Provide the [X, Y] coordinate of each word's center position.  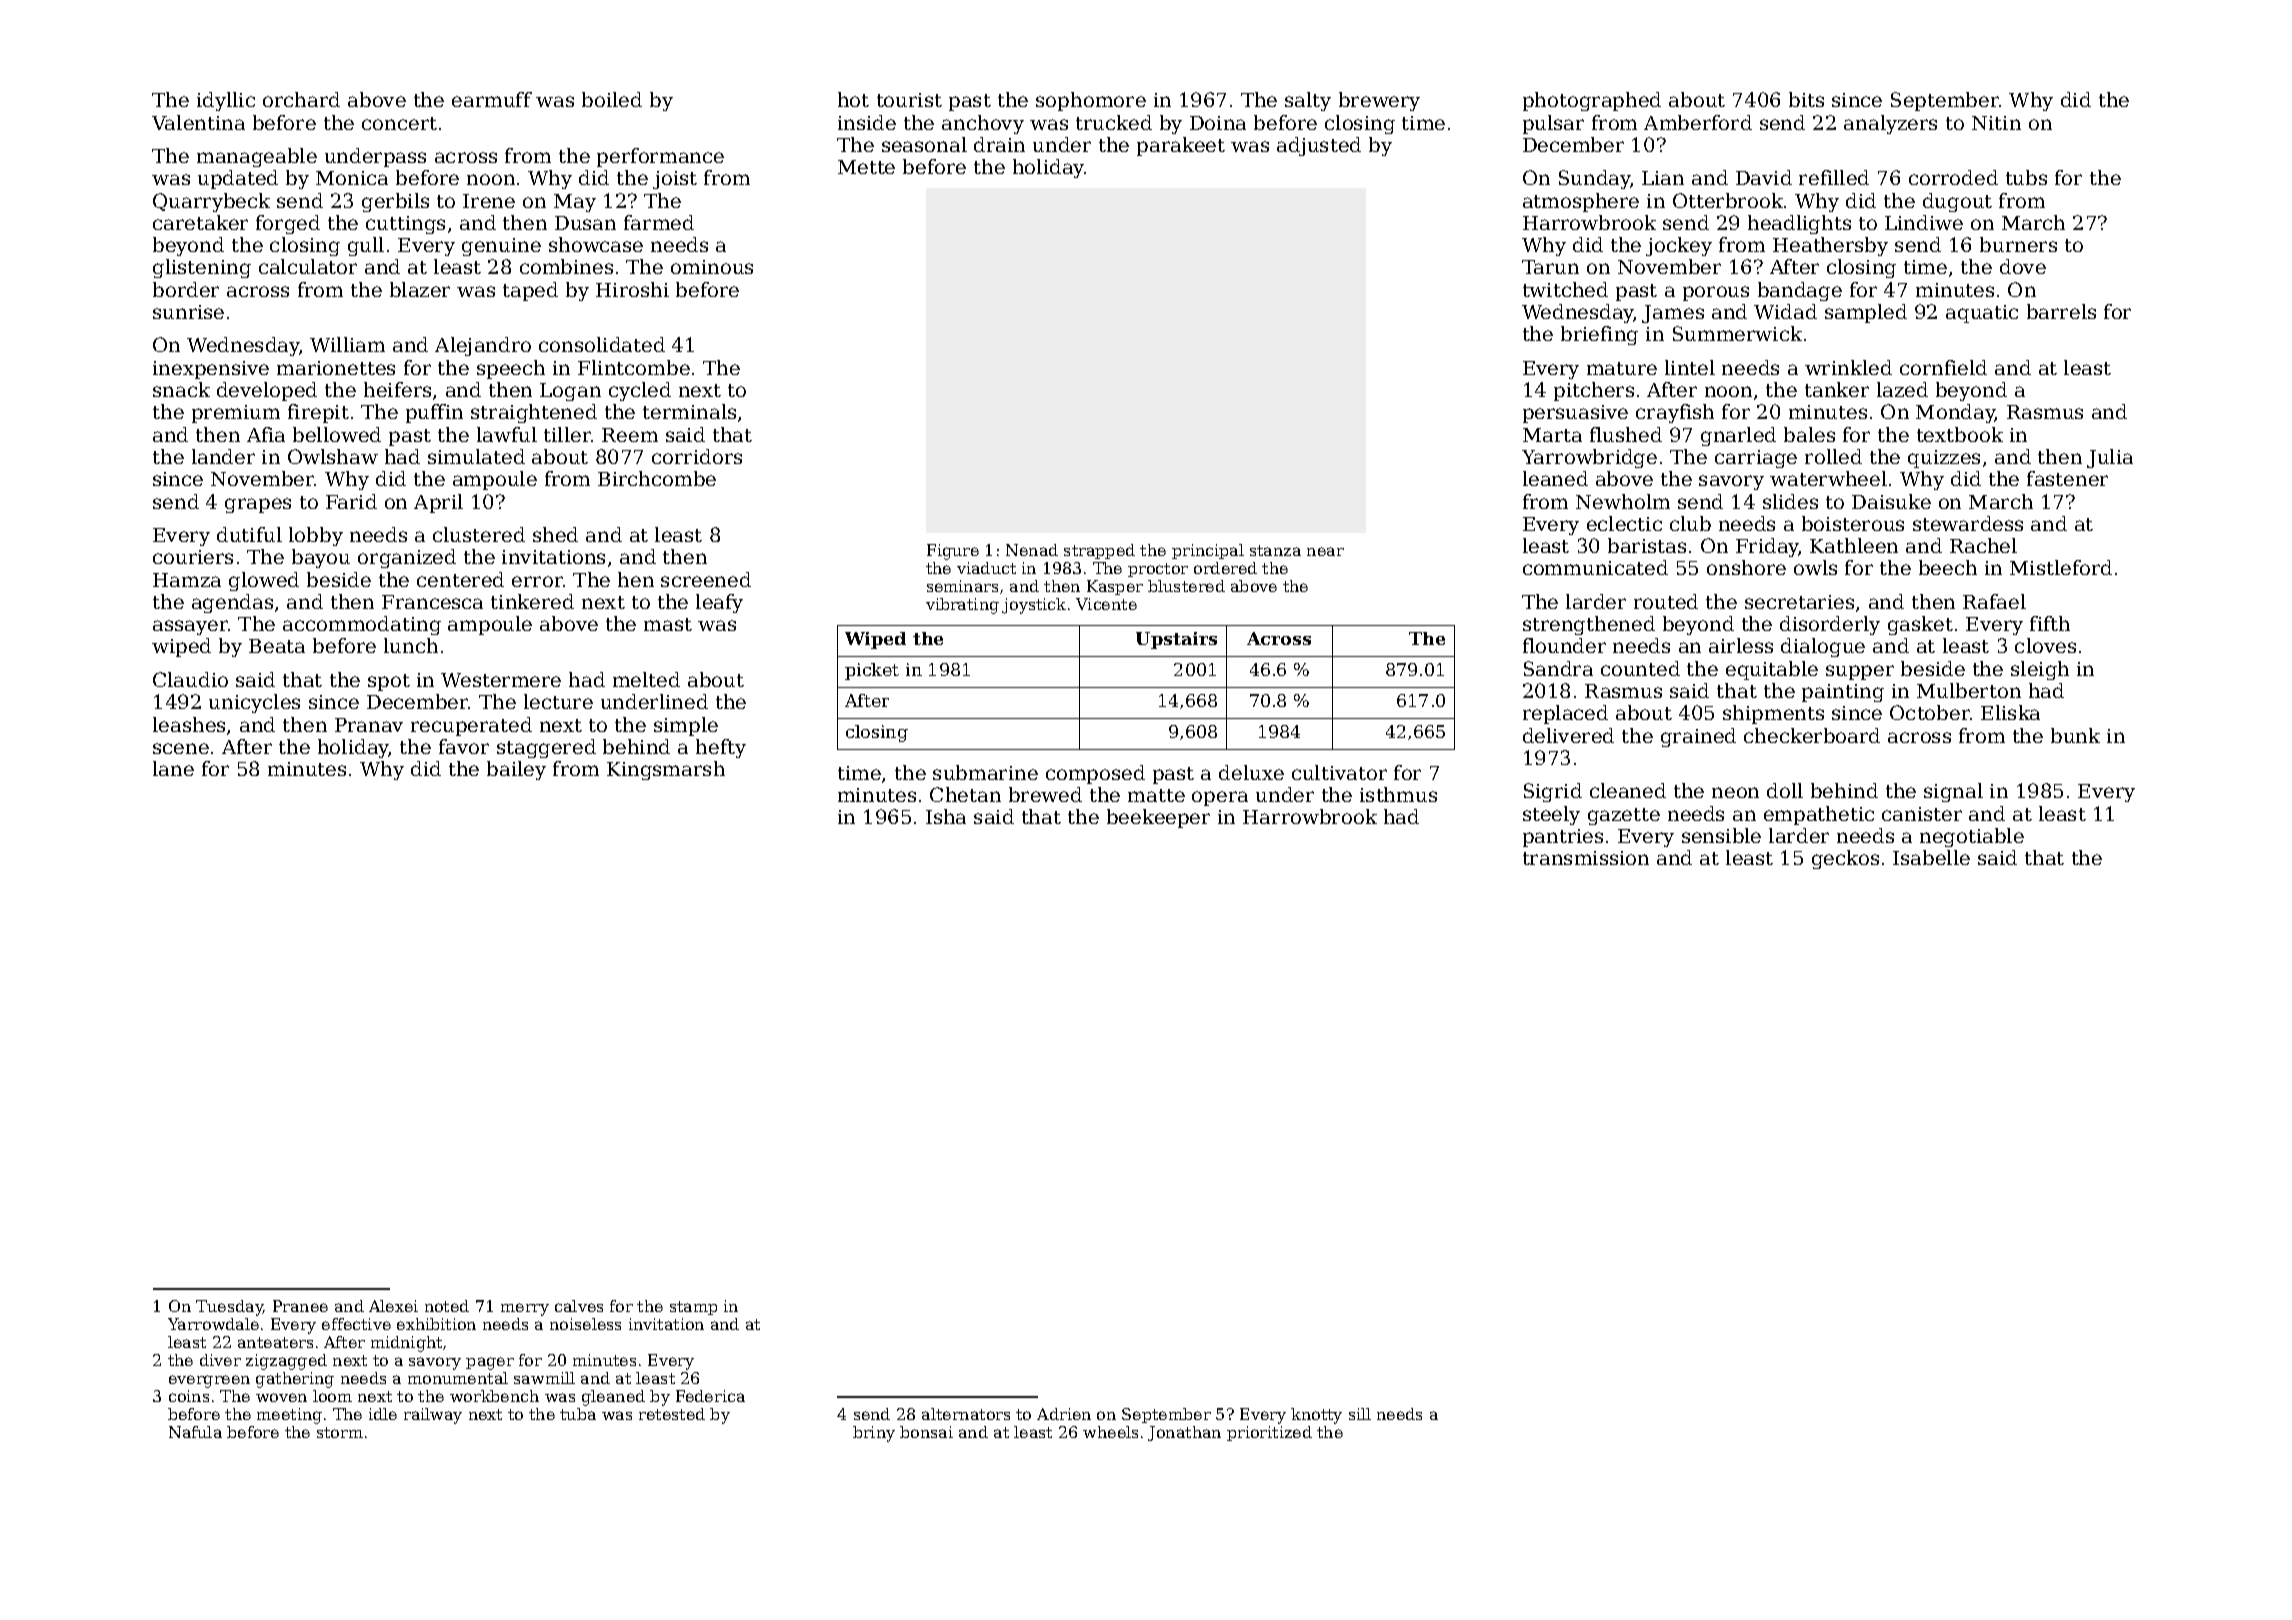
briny [874, 1434]
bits [1806, 99]
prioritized [1269, 1433]
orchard [301, 99]
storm [340, 1432]
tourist [909, 100]
